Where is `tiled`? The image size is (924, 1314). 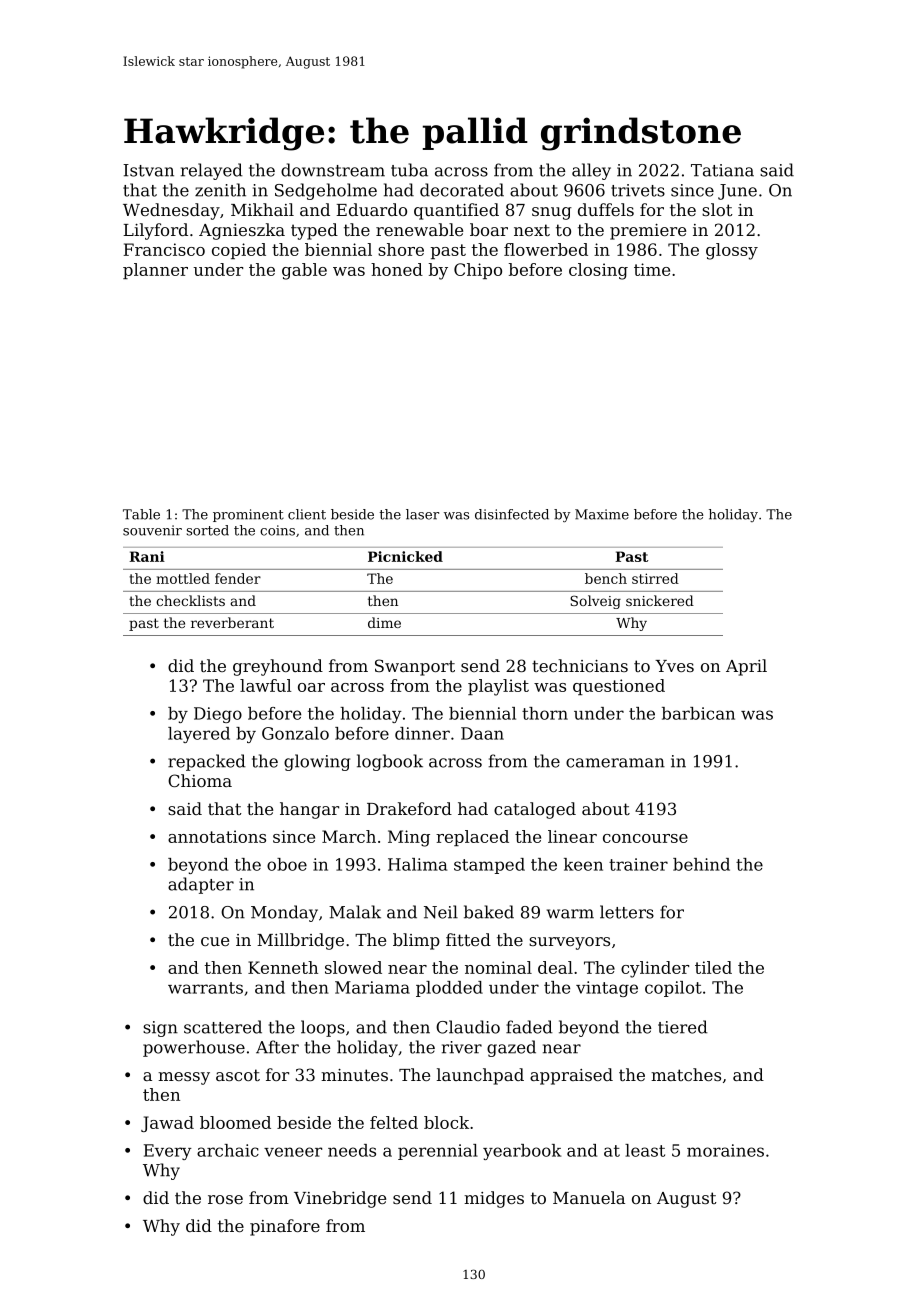
tiled is located at coordinates (713, 967).
